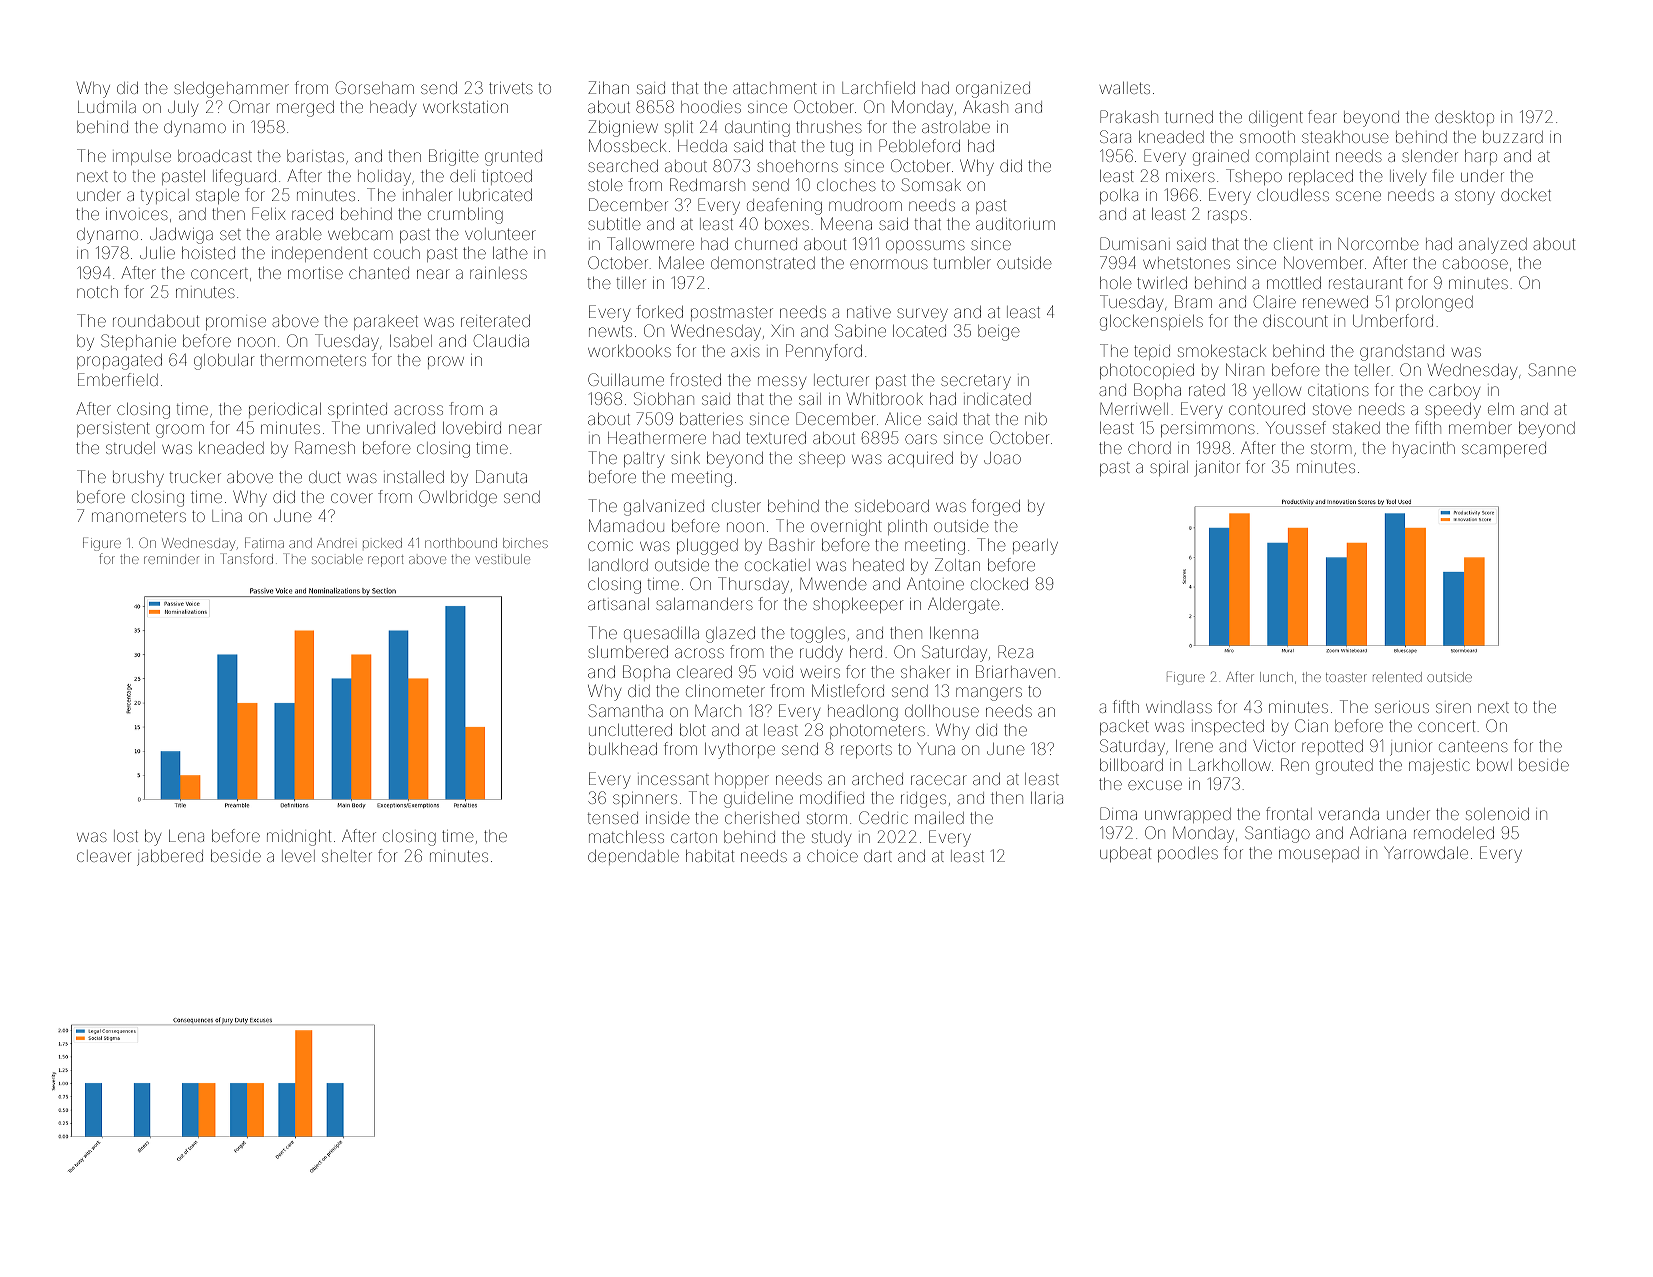  Describe the element at coordinates (170, 858) in the screenshot. I see `jabbered` at that location.
